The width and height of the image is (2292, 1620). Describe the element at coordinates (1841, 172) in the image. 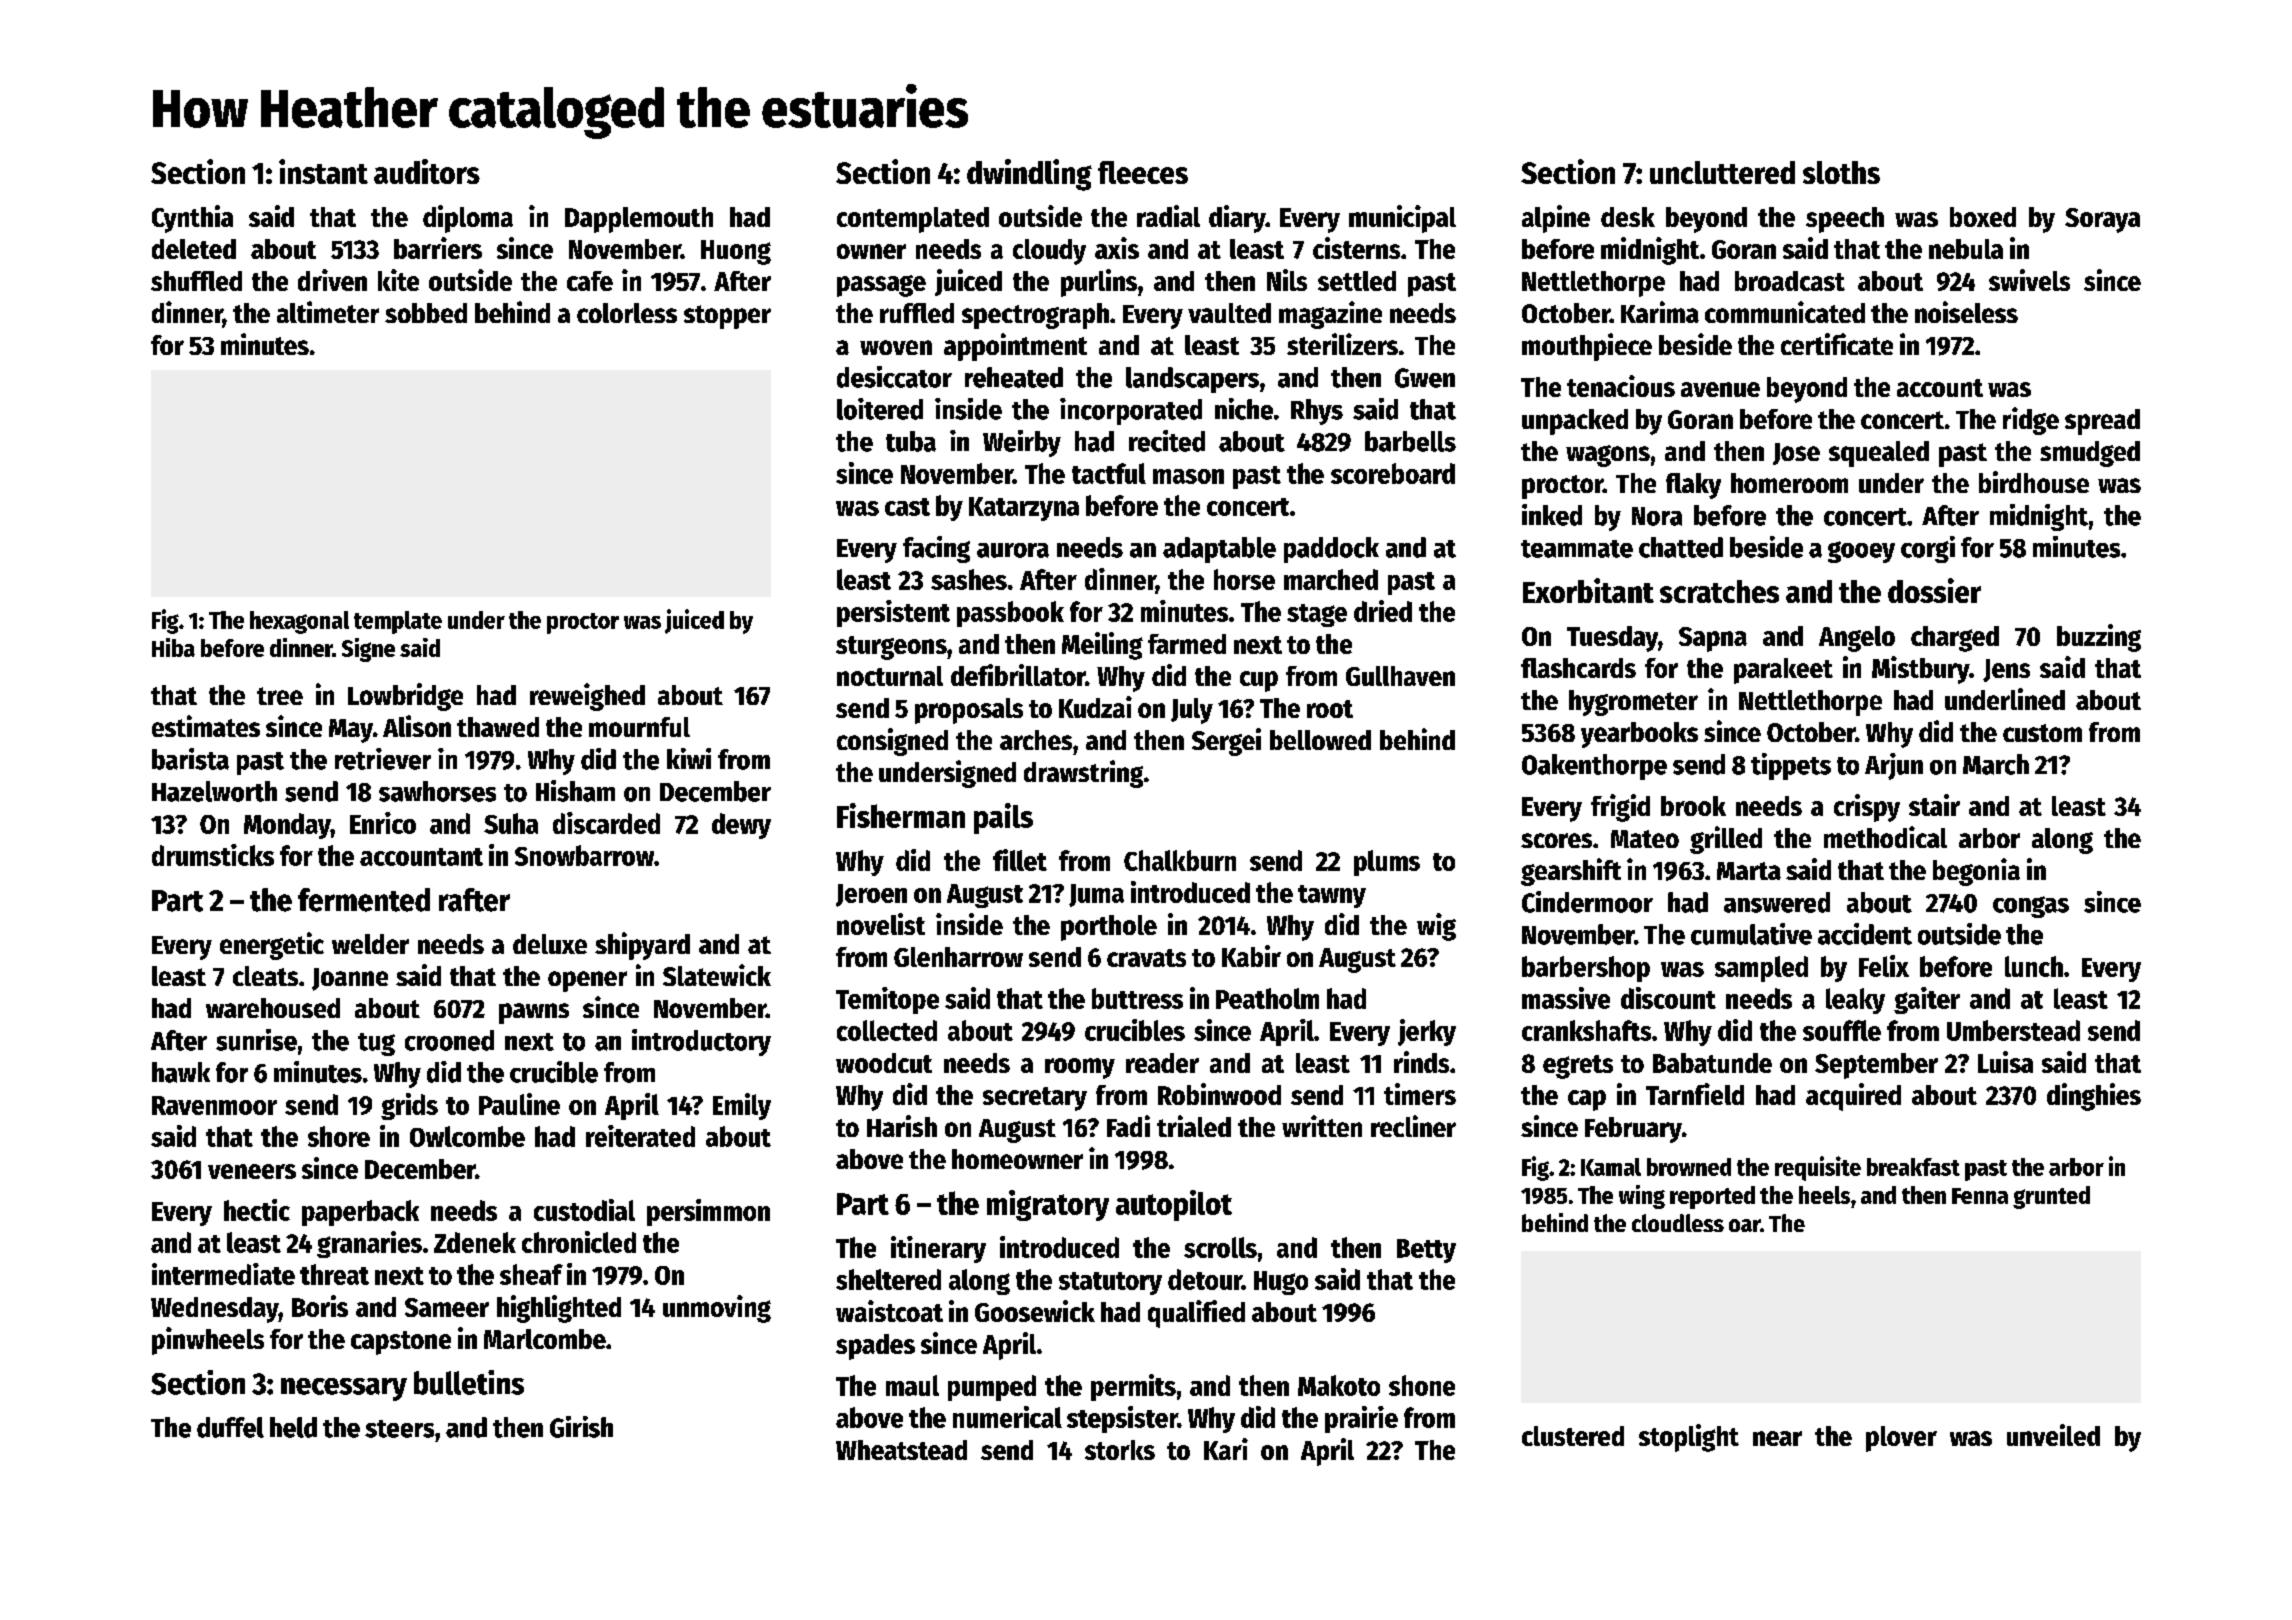

I see `sloths` at that location.
